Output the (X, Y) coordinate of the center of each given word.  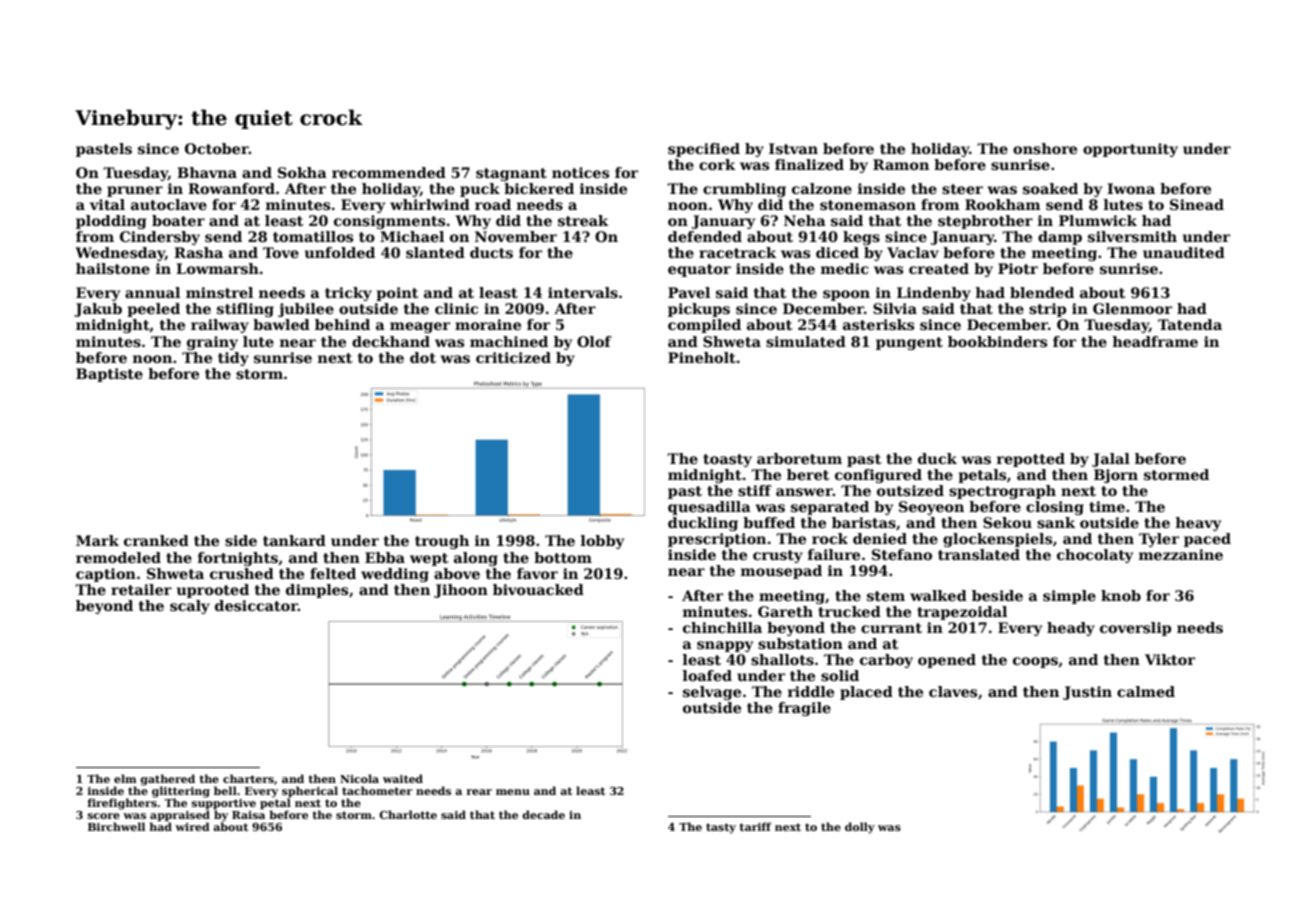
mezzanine (1181, 554)
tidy (233, 359)
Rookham (1003, 204)
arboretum (799, 458)
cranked (156, 540)
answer (804, 492)
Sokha (302, 172)
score (104, 816)
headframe (1155, 341)
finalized (809, 164)
